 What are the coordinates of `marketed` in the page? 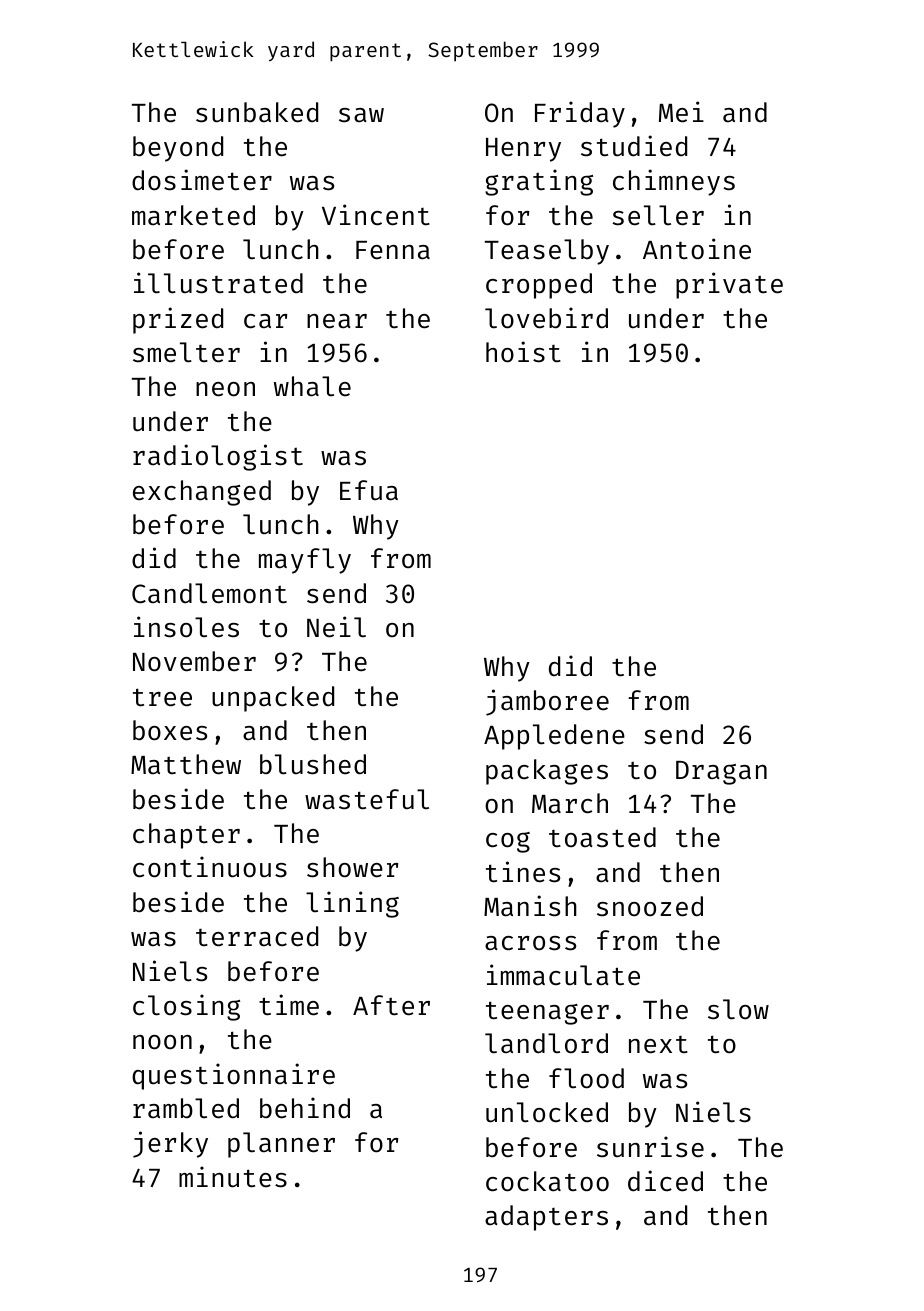 It's located at (193, 215).
